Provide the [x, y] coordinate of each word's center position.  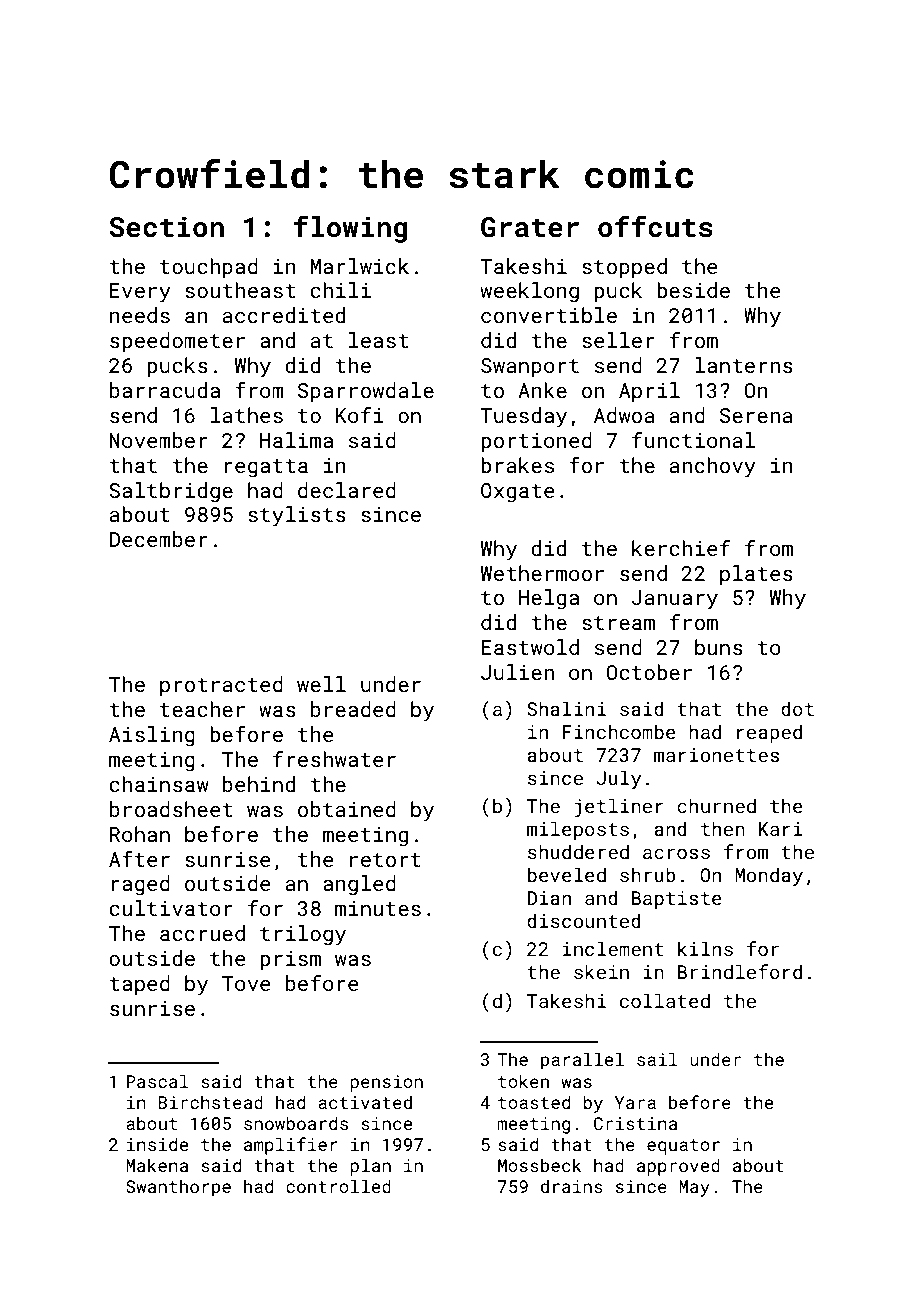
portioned [536, 442]
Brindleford [740, 971]
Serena [756, 415]
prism [290, 961]
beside [693, 290]
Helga [549, 599]
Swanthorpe [178, 1188]
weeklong [529, 292]
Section [166, 227]
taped [139, 985]
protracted [221, 686]
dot [797, 708]
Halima [296, 440]
